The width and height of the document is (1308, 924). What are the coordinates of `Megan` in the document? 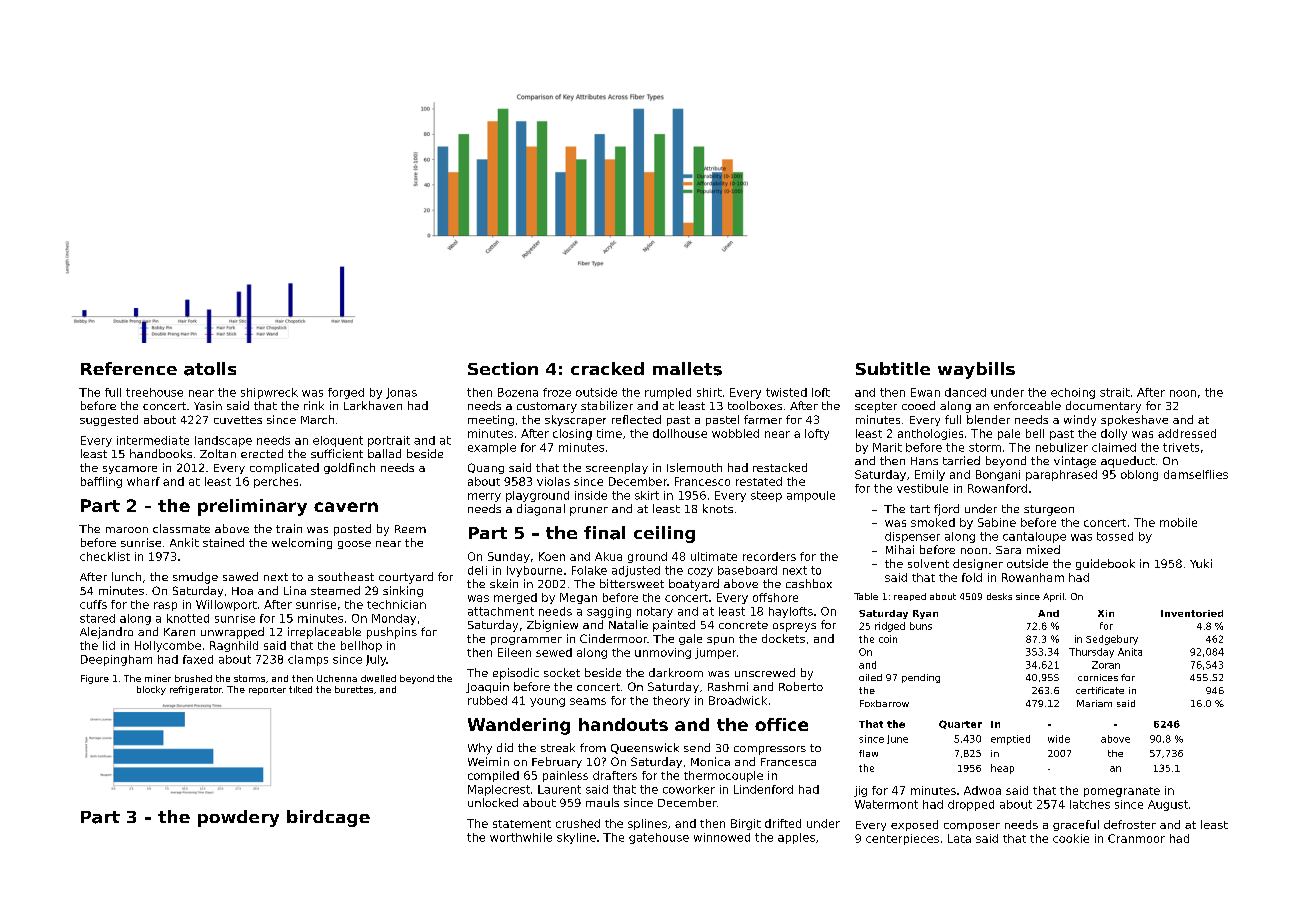 It's located at (578, 598).
